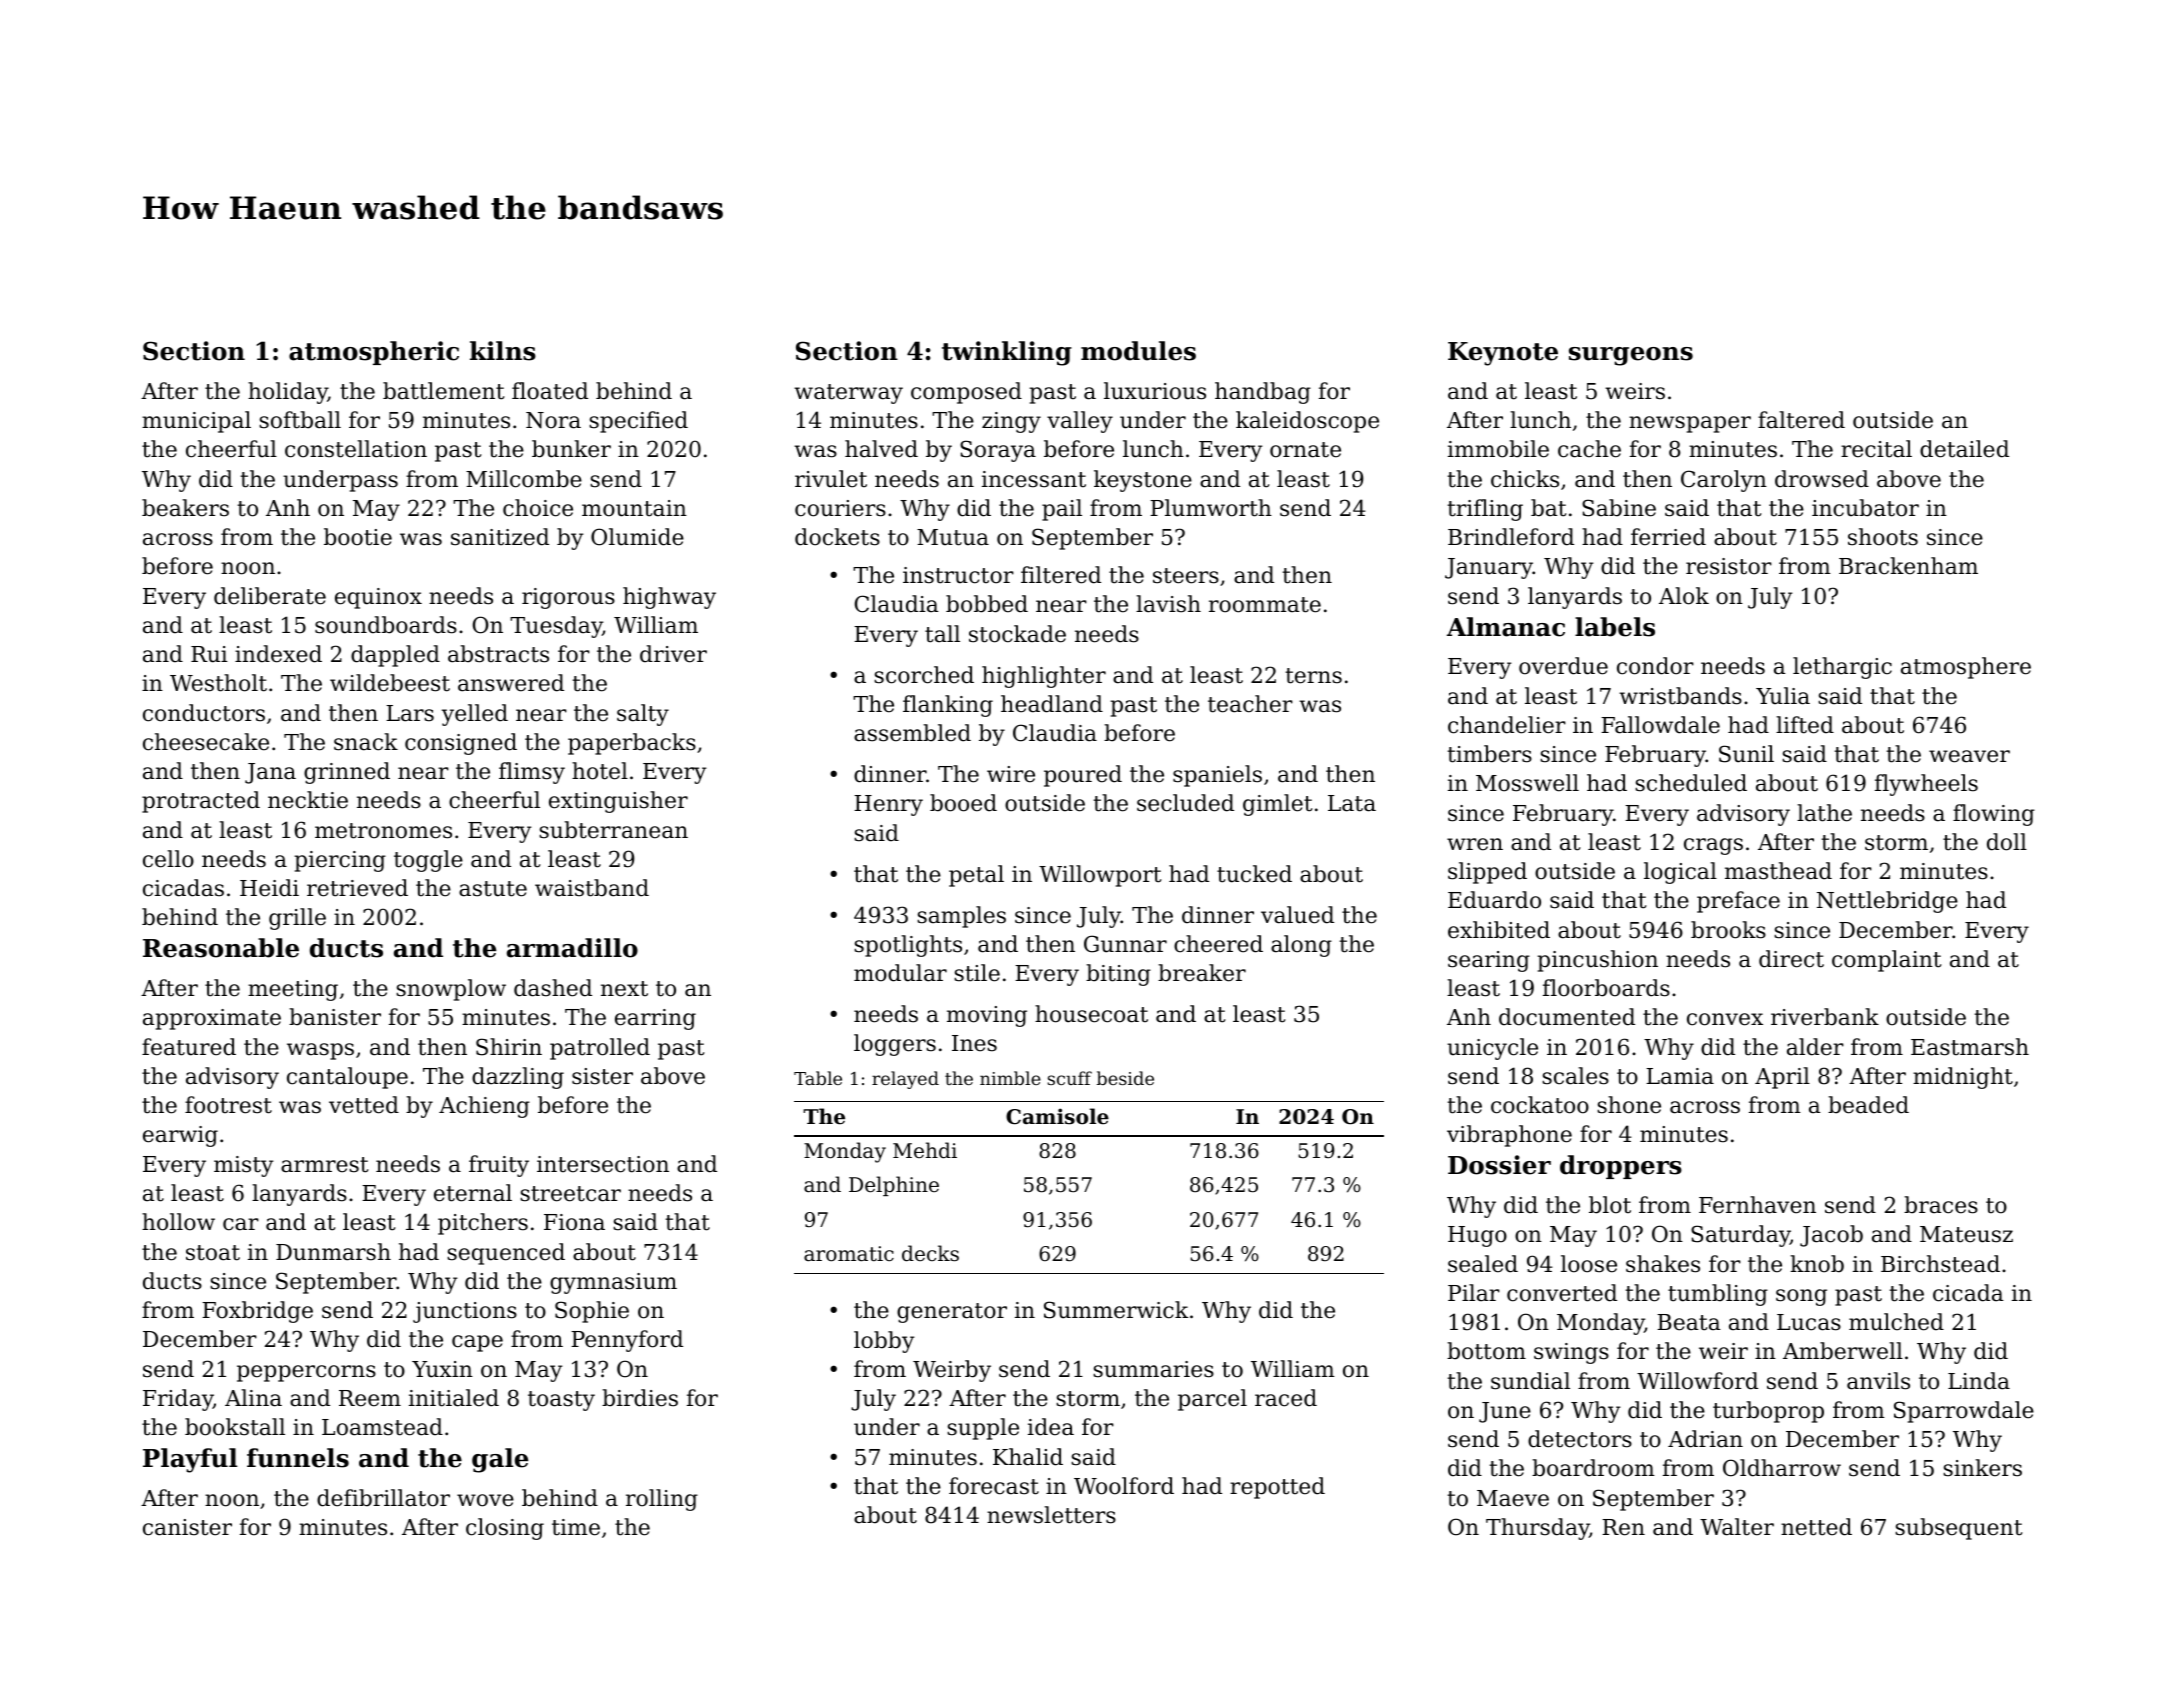 The height and width of the page is (1683, 2178). What do you see at coordinates (1691, 783) in the page?
I see `scheduled` at bounding box center [1691, 783].
